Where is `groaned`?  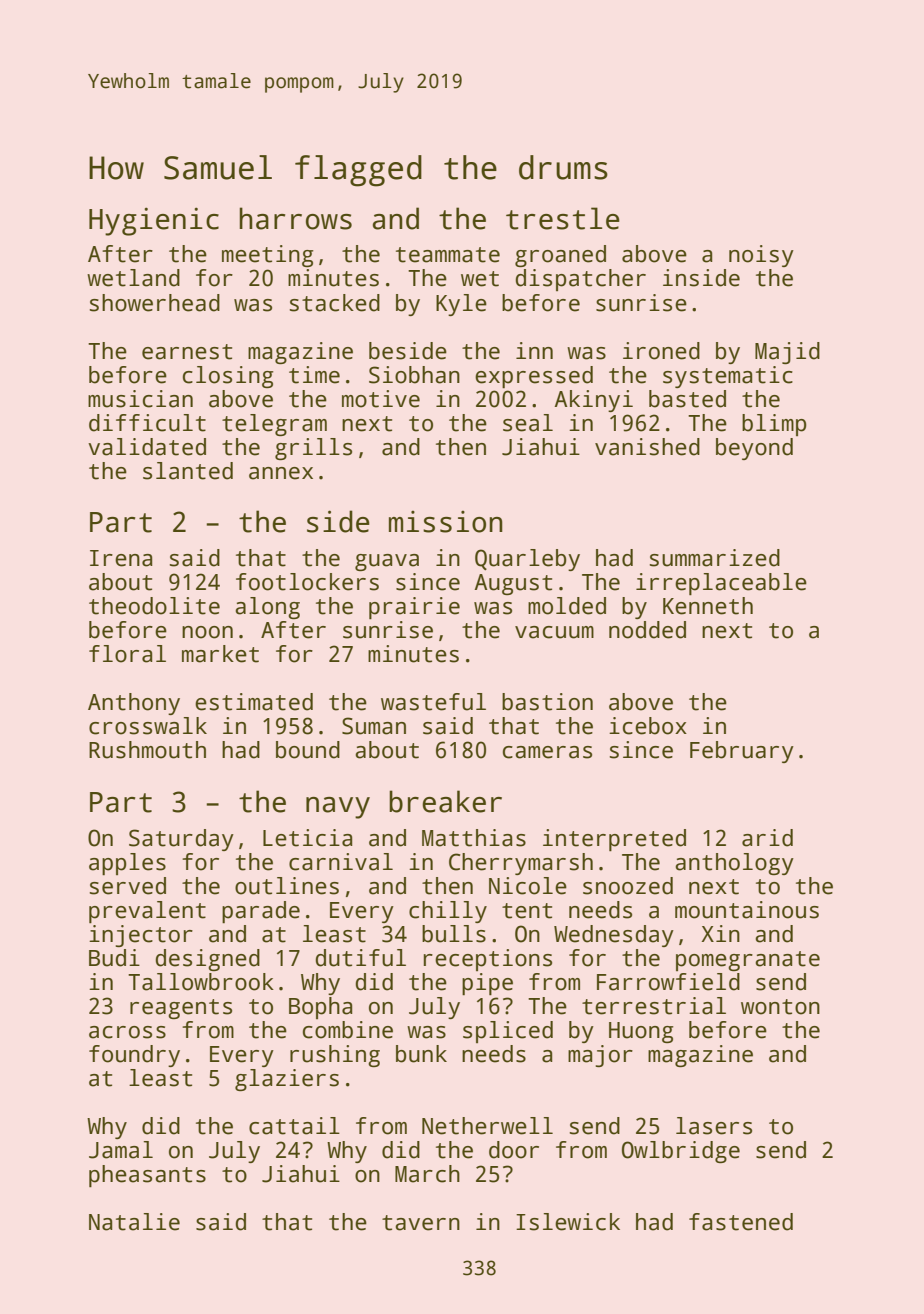
groaned is located at coordinates (560, 256).
